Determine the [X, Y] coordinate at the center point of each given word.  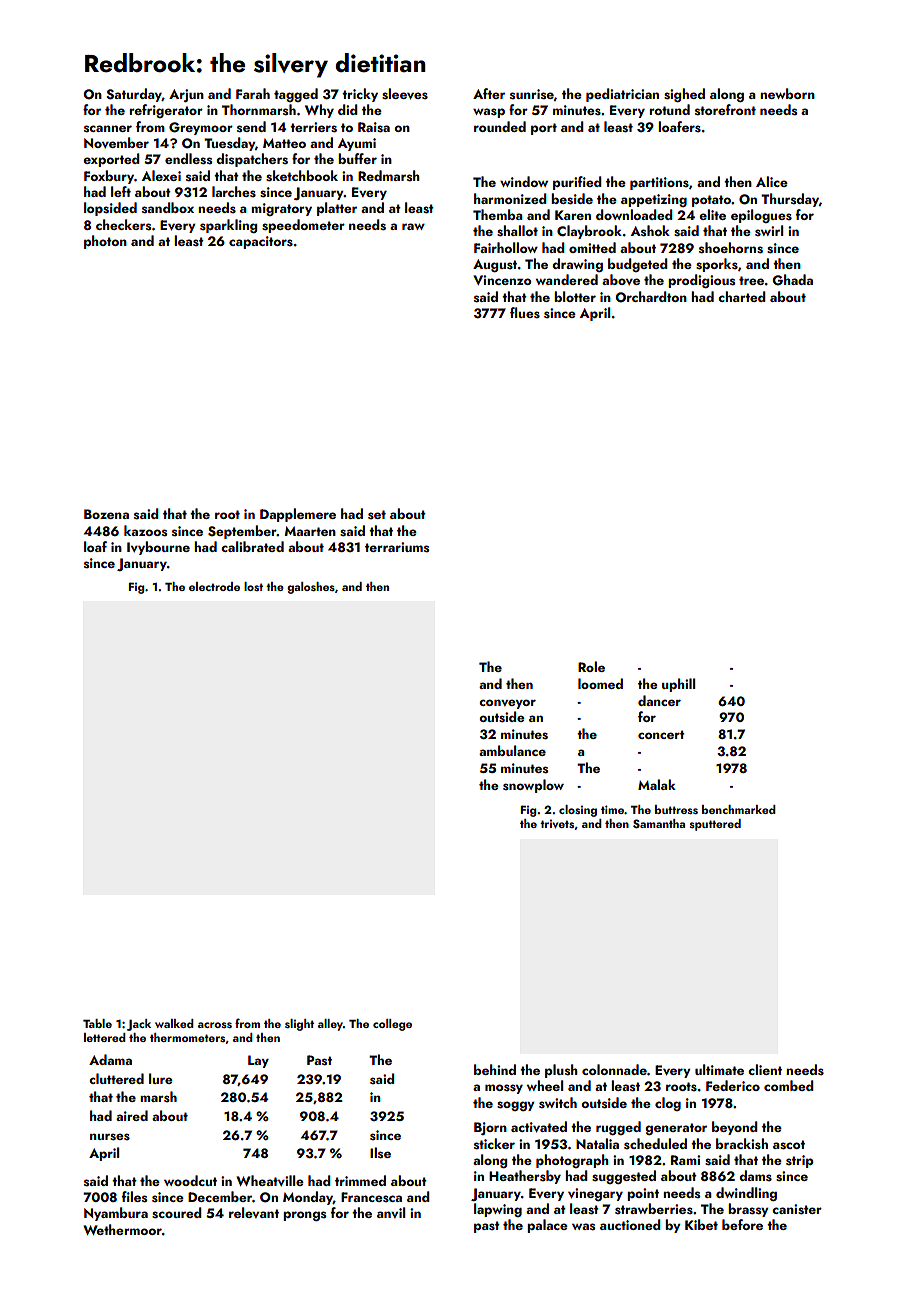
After [489, 93]
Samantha [659, 823]
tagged [296, 95]
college [392, 1025]
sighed [684, 95]
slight [299, 1025]
